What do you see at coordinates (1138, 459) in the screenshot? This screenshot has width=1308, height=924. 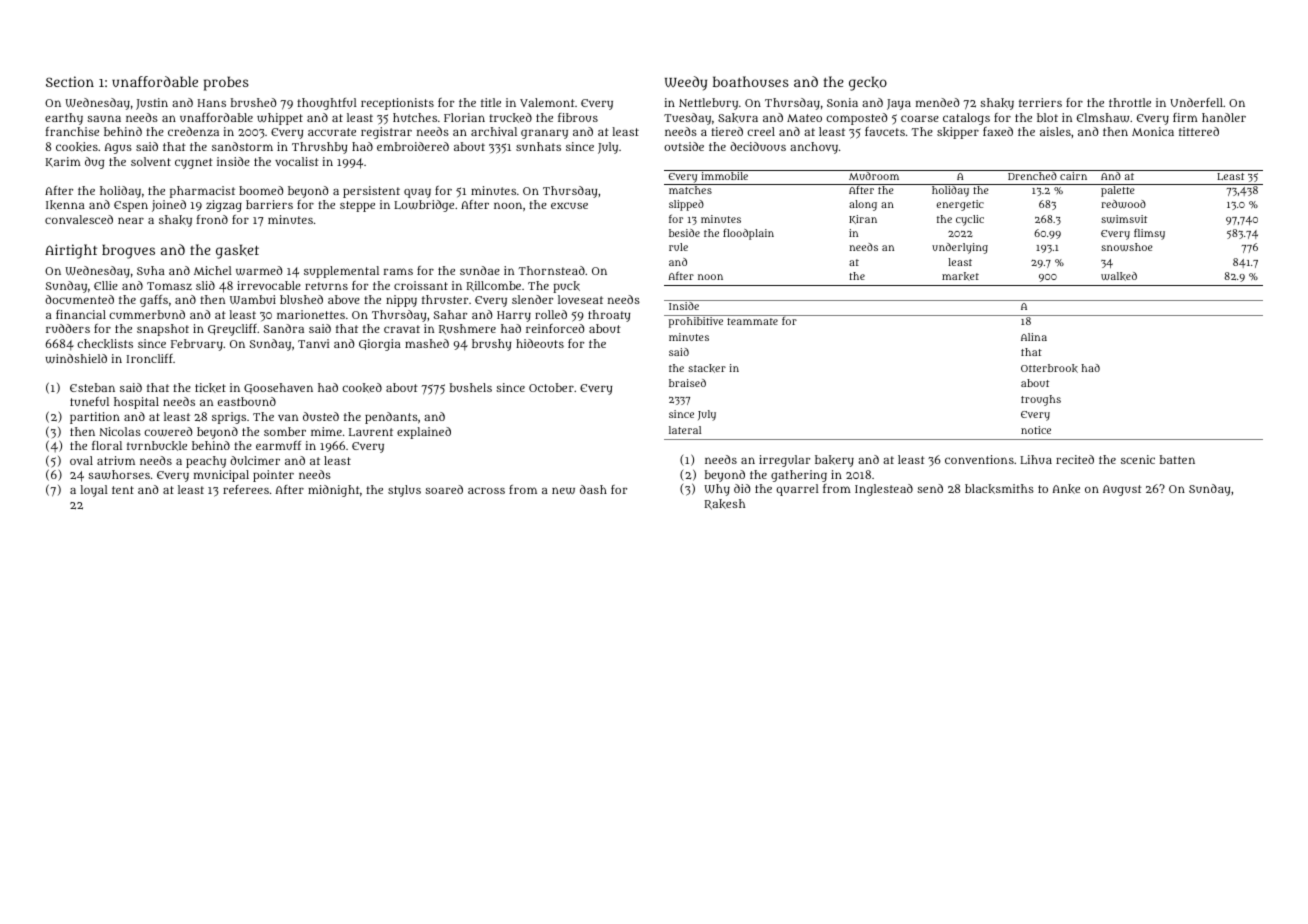 I see `scenic` at bounding box center [1138, 459].
